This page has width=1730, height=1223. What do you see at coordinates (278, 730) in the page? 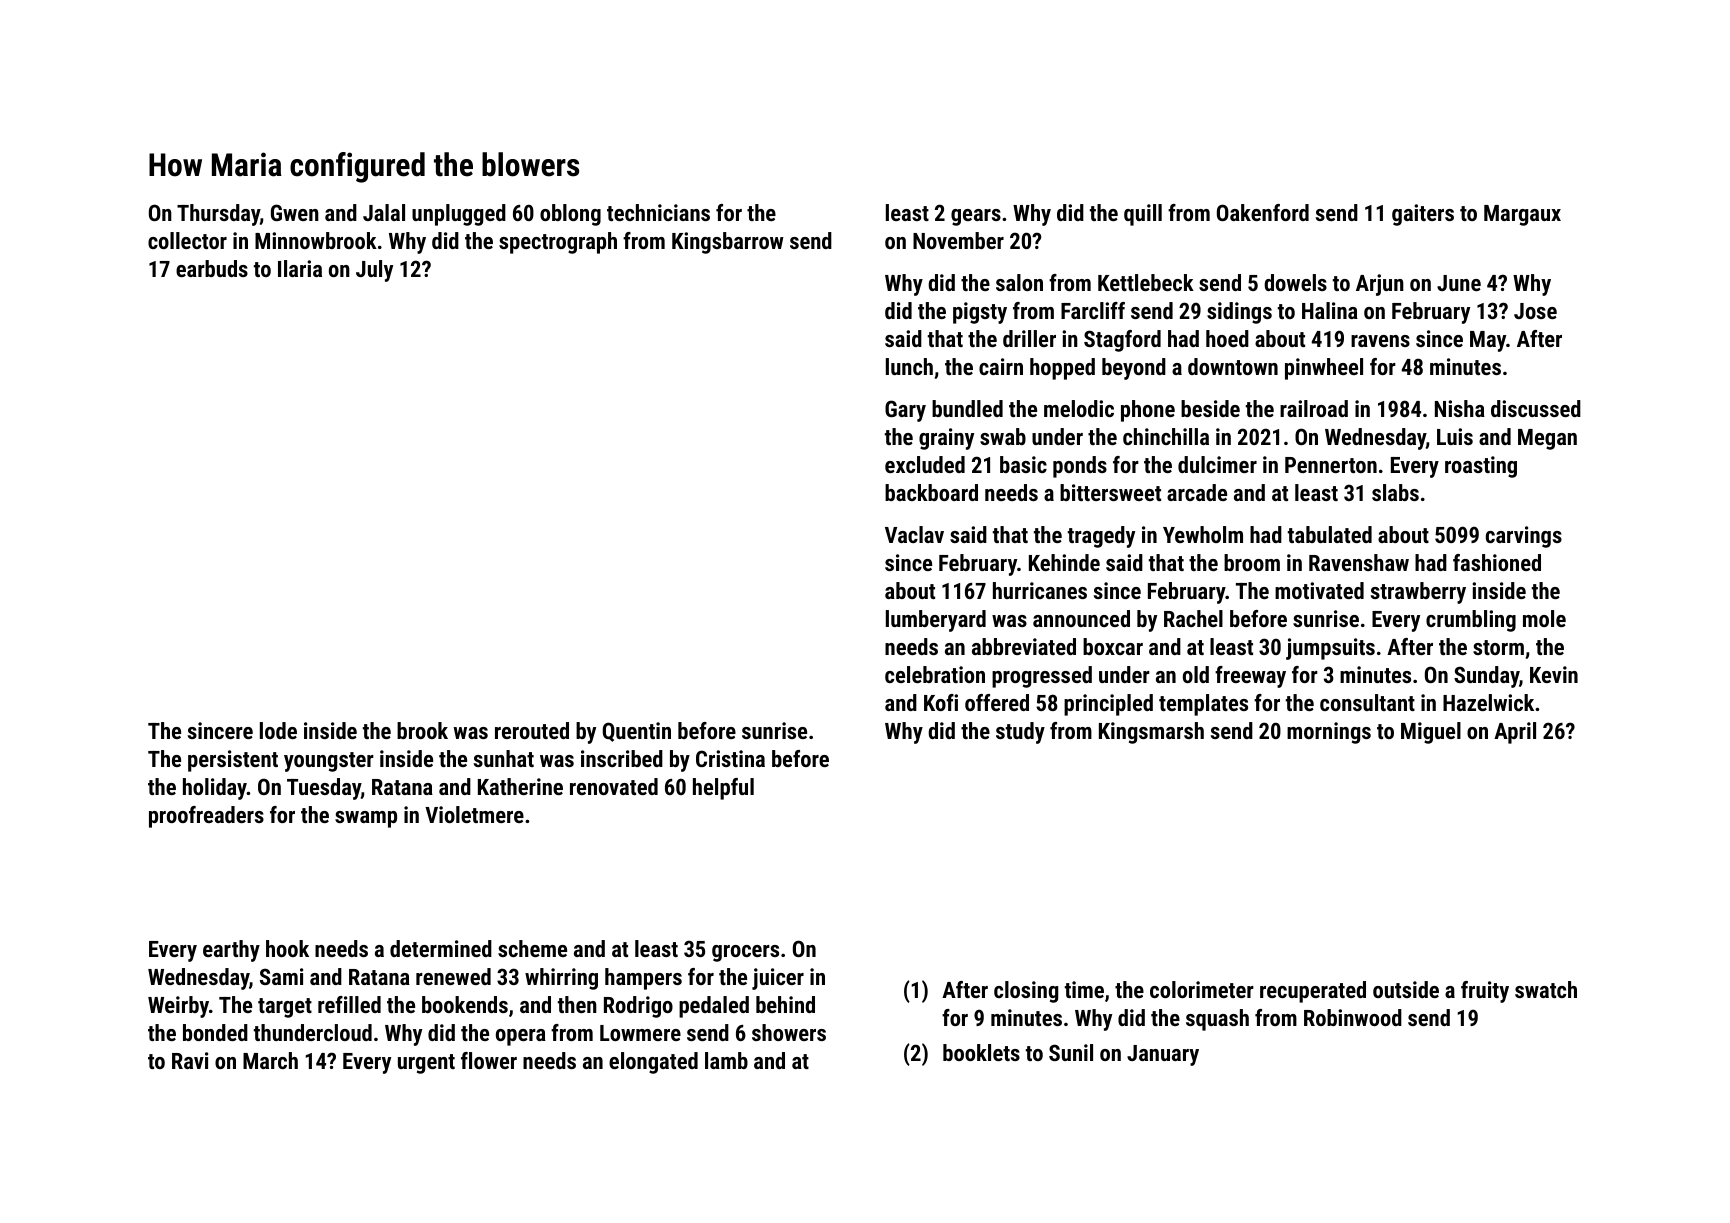
I see `lode` at bounding box center [278, 730].
